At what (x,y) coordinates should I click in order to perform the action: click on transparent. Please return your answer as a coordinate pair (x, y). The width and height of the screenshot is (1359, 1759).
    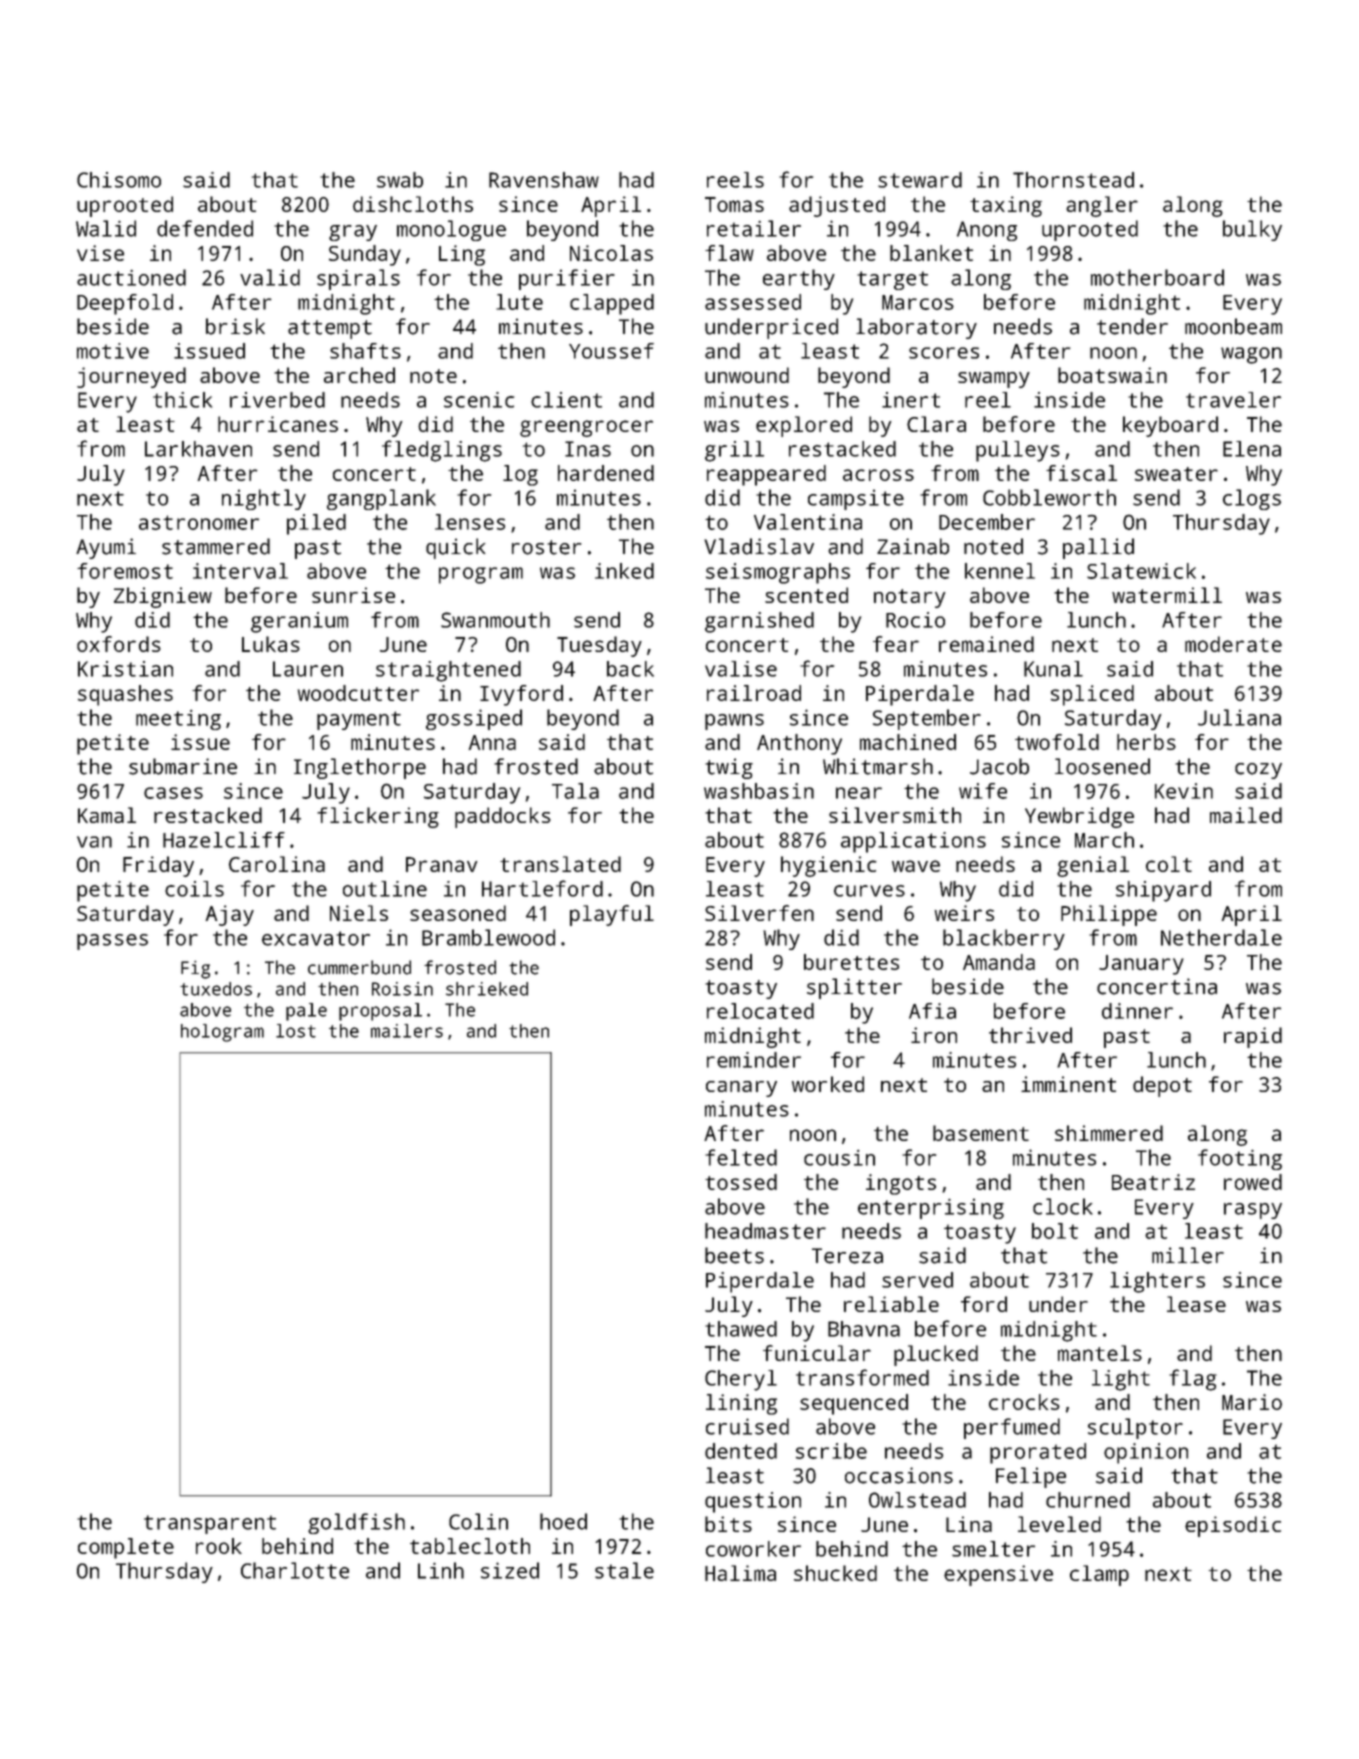
    Looking at the image, I should click on (210, 1524).
